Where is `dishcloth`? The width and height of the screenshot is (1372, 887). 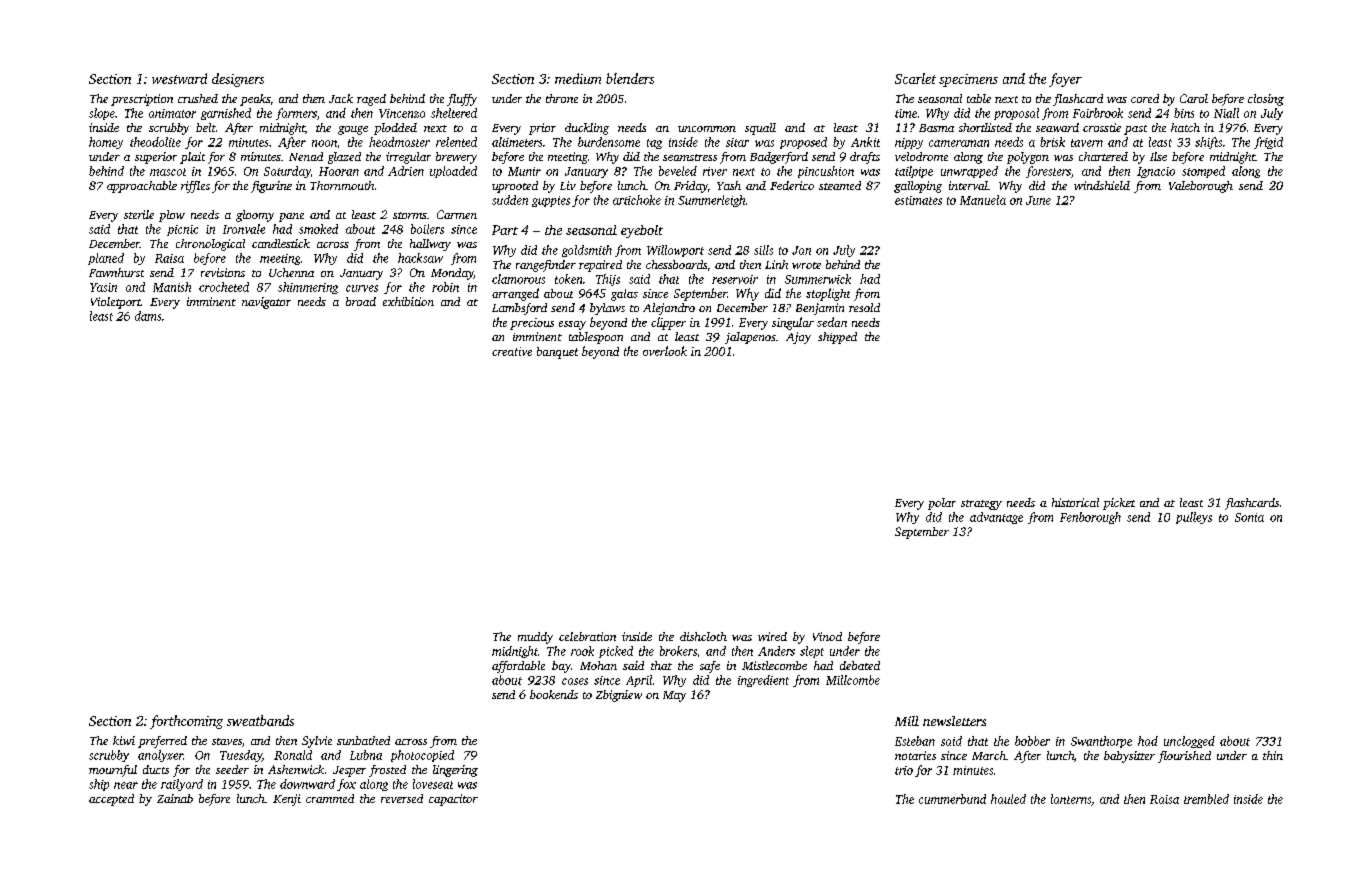
dishcloth is located at coordinates (703, 636).
